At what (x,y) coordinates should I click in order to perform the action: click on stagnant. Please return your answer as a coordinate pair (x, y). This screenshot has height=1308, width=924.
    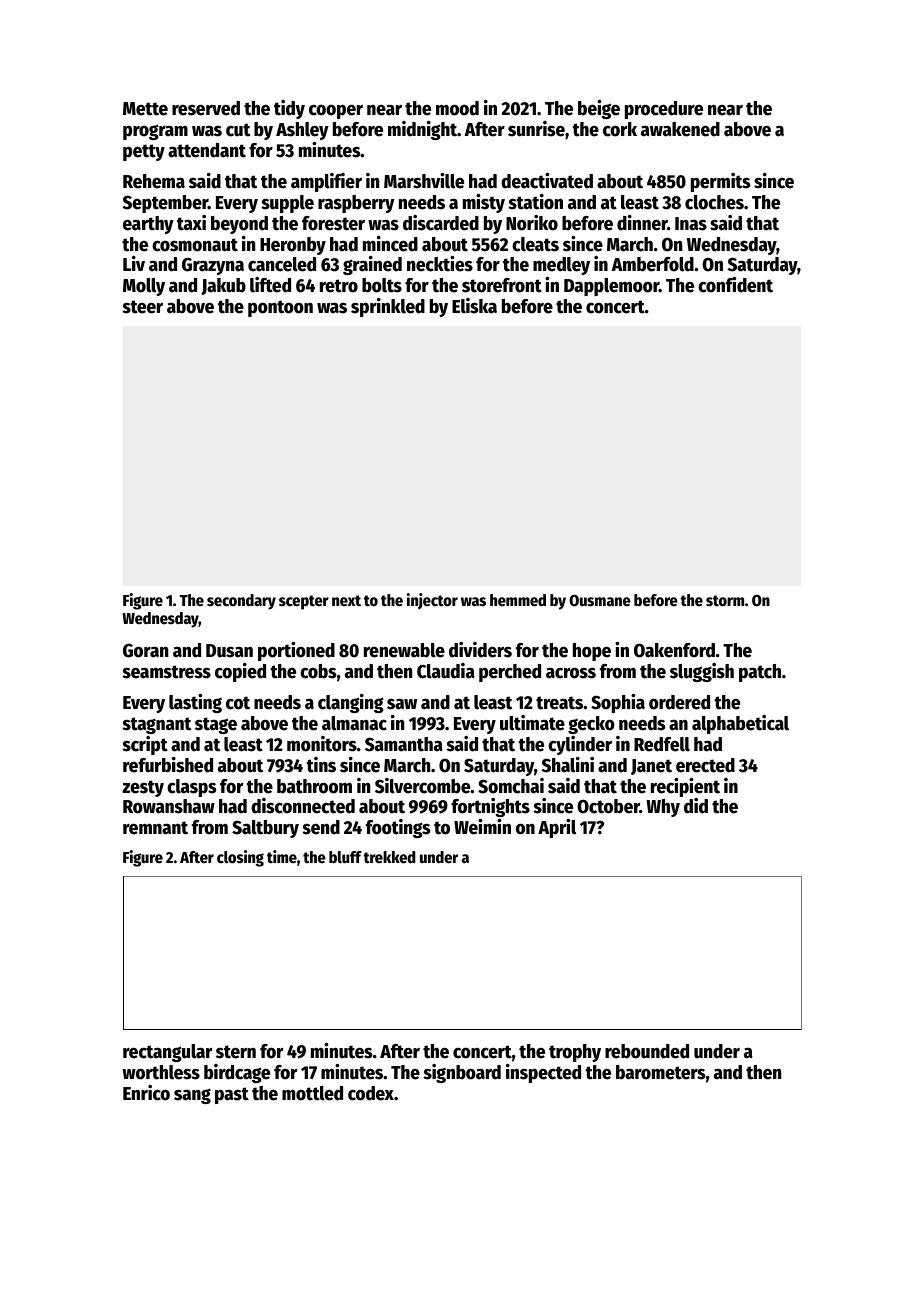
    Looking at the image, I should click on (156, 725).
